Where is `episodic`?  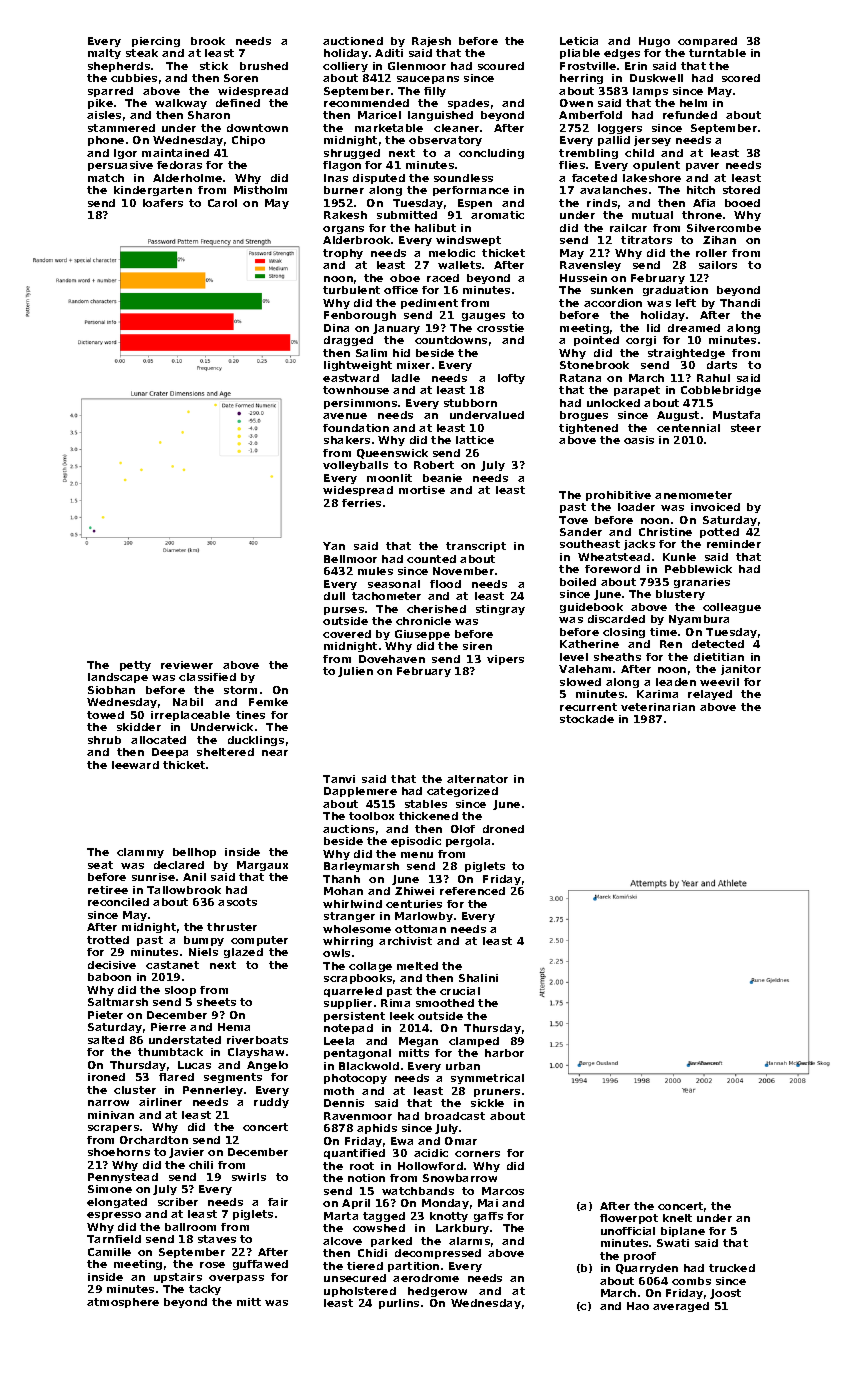
episodic is located at coordinates (416, 842).
